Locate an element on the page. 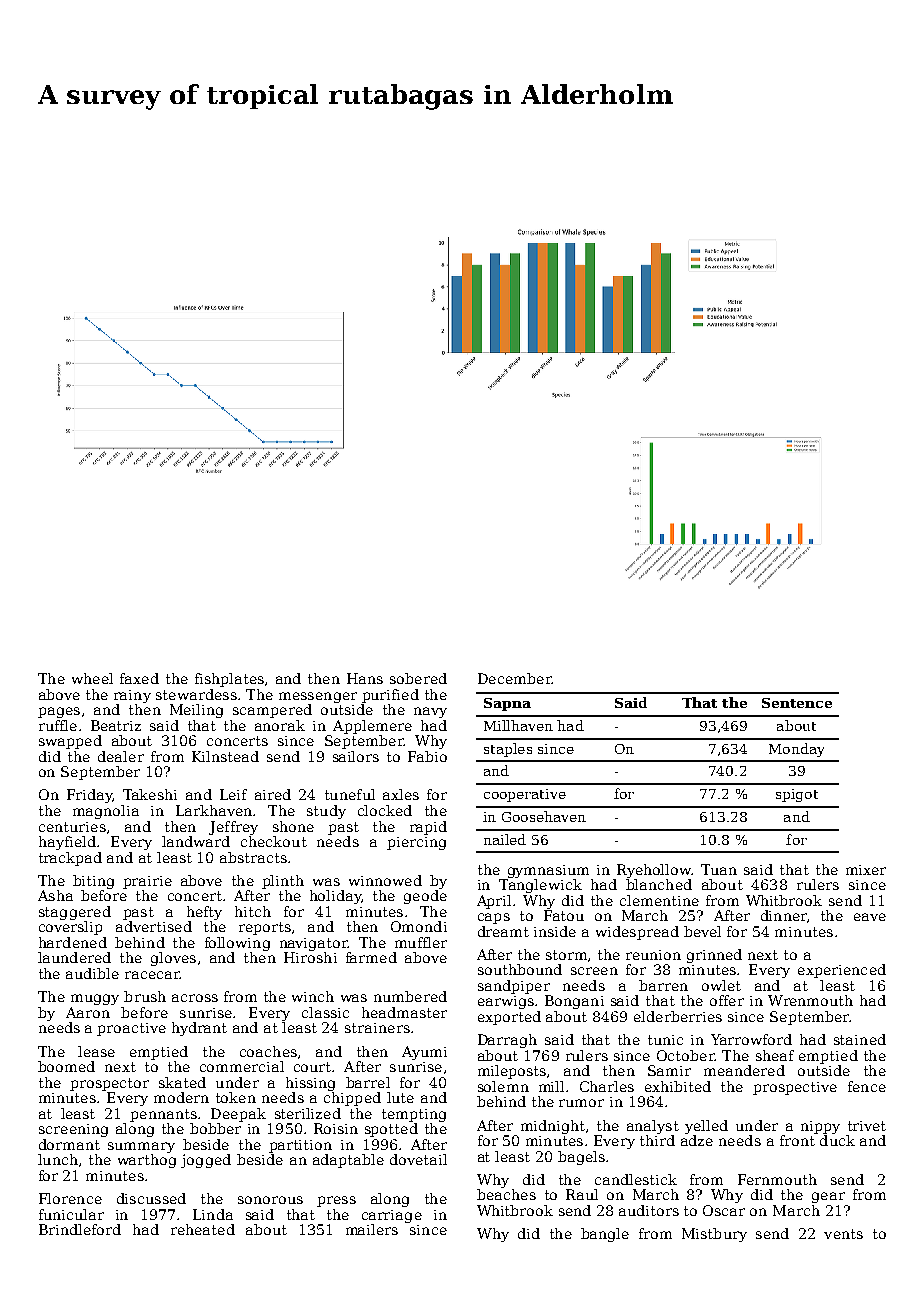  dovetail is located at coordinates (418, 1159).
